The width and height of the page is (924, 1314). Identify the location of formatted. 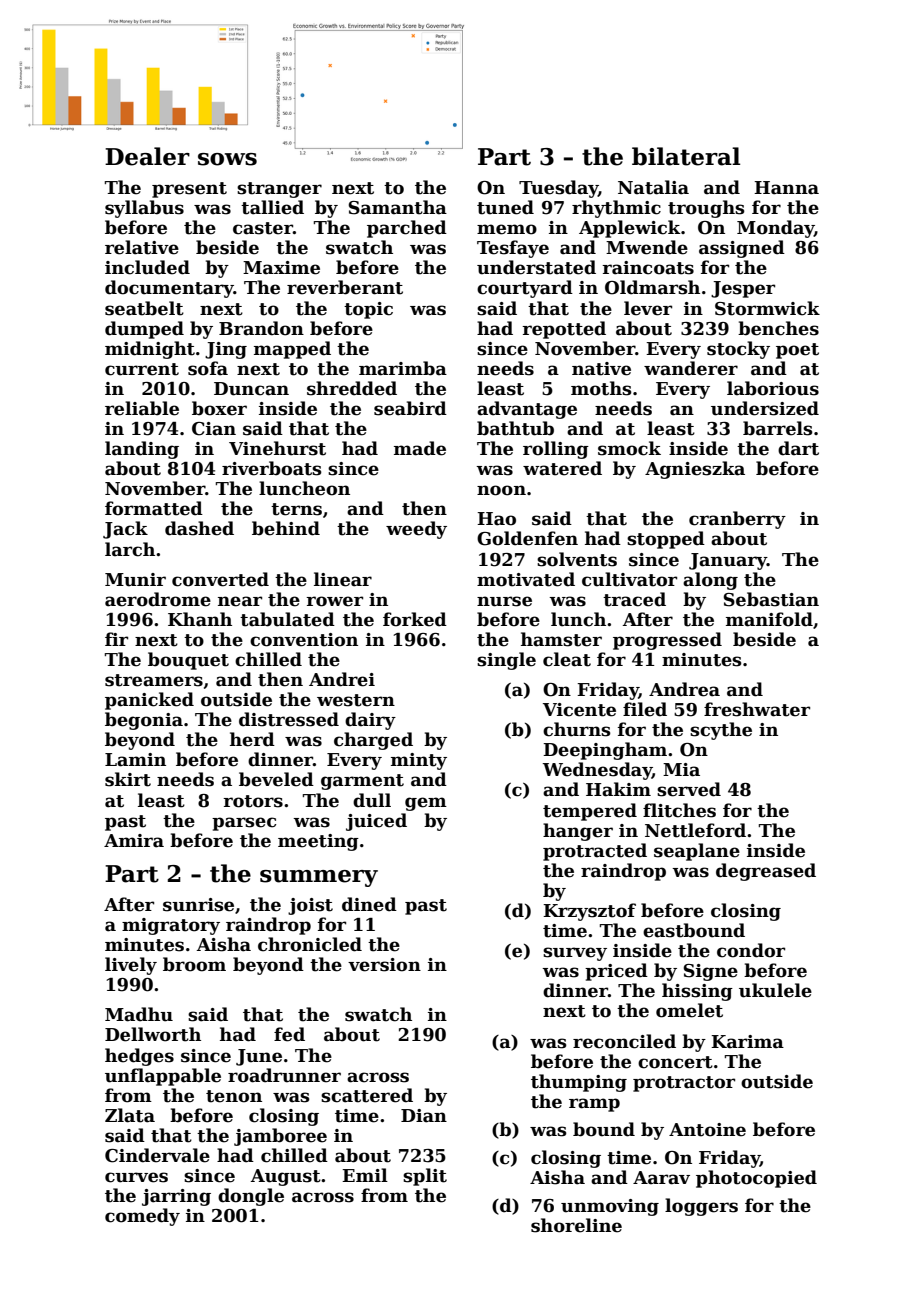
(154, 508).
